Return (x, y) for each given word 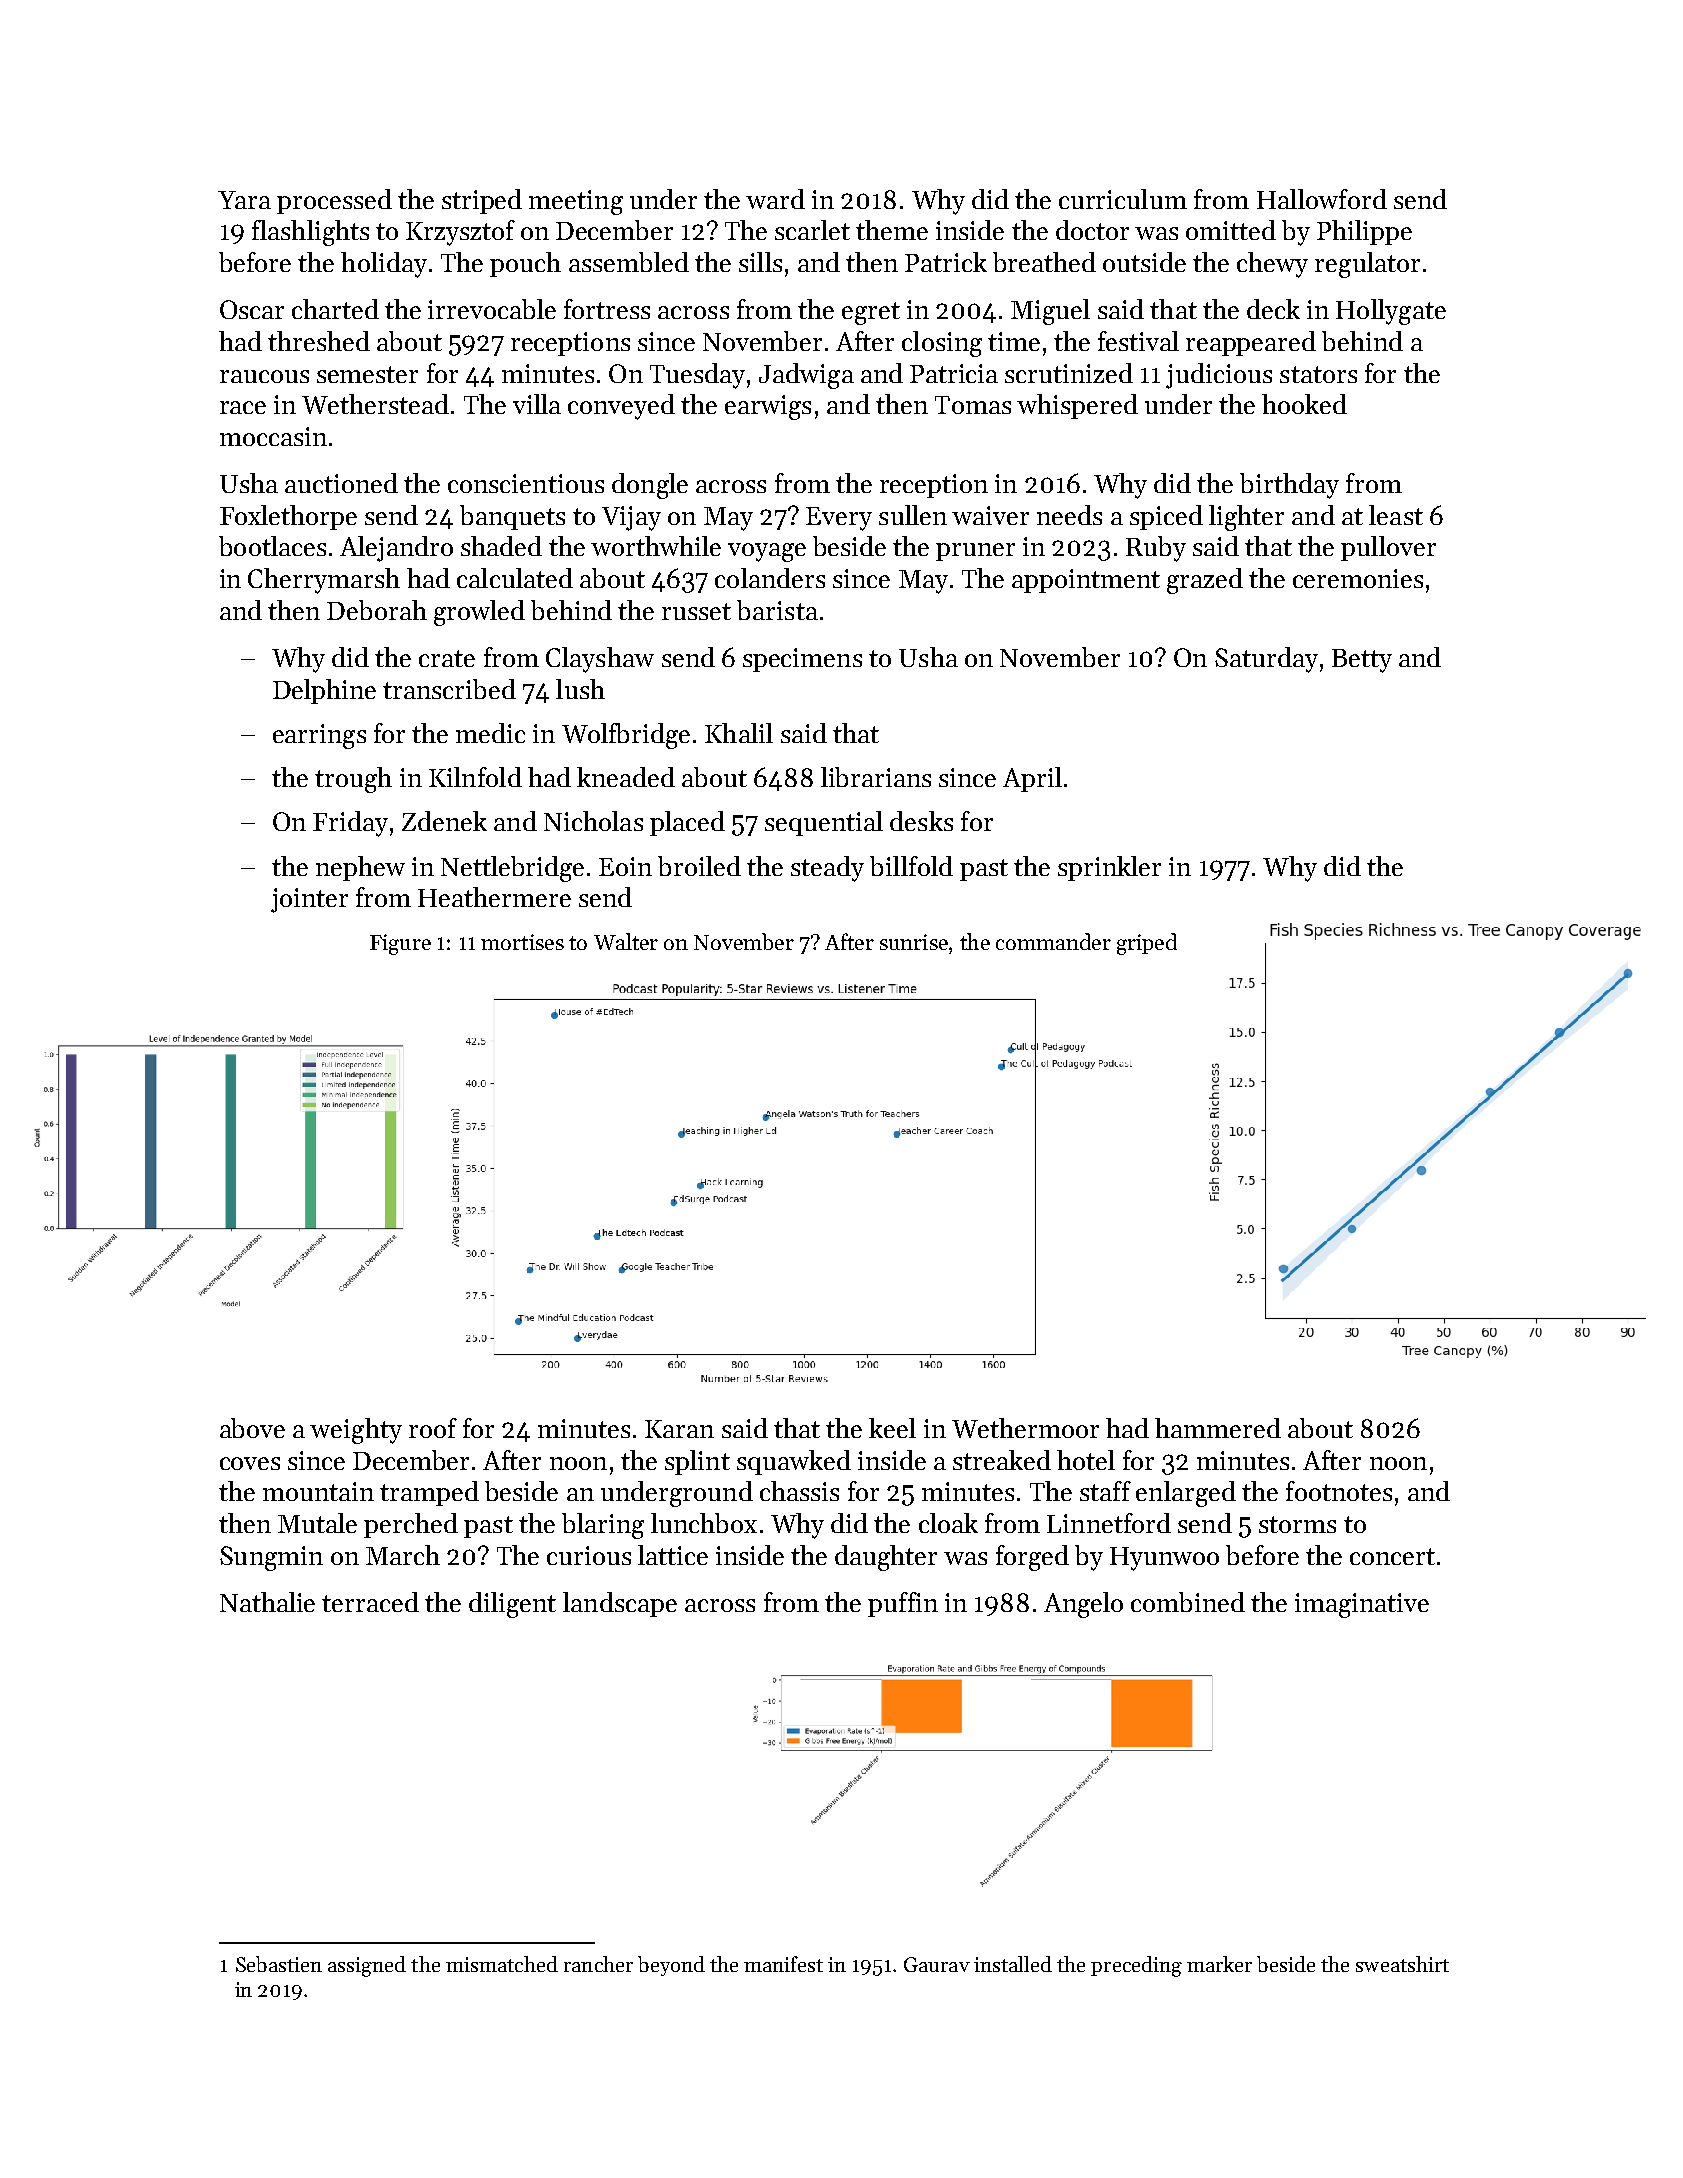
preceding (1136, 1966)
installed (1013, 1964)
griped (1147, 944)
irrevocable (492, 309)
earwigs (768, 407)
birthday (1289, 486)
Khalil (739, 733)
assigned (367, 1966)
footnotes (1339, 1491)
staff (1105, 1491)
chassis (799, 1491)
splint (697, 1462)
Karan (679, 1429)
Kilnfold (475, 777)
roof (433, 1428)
